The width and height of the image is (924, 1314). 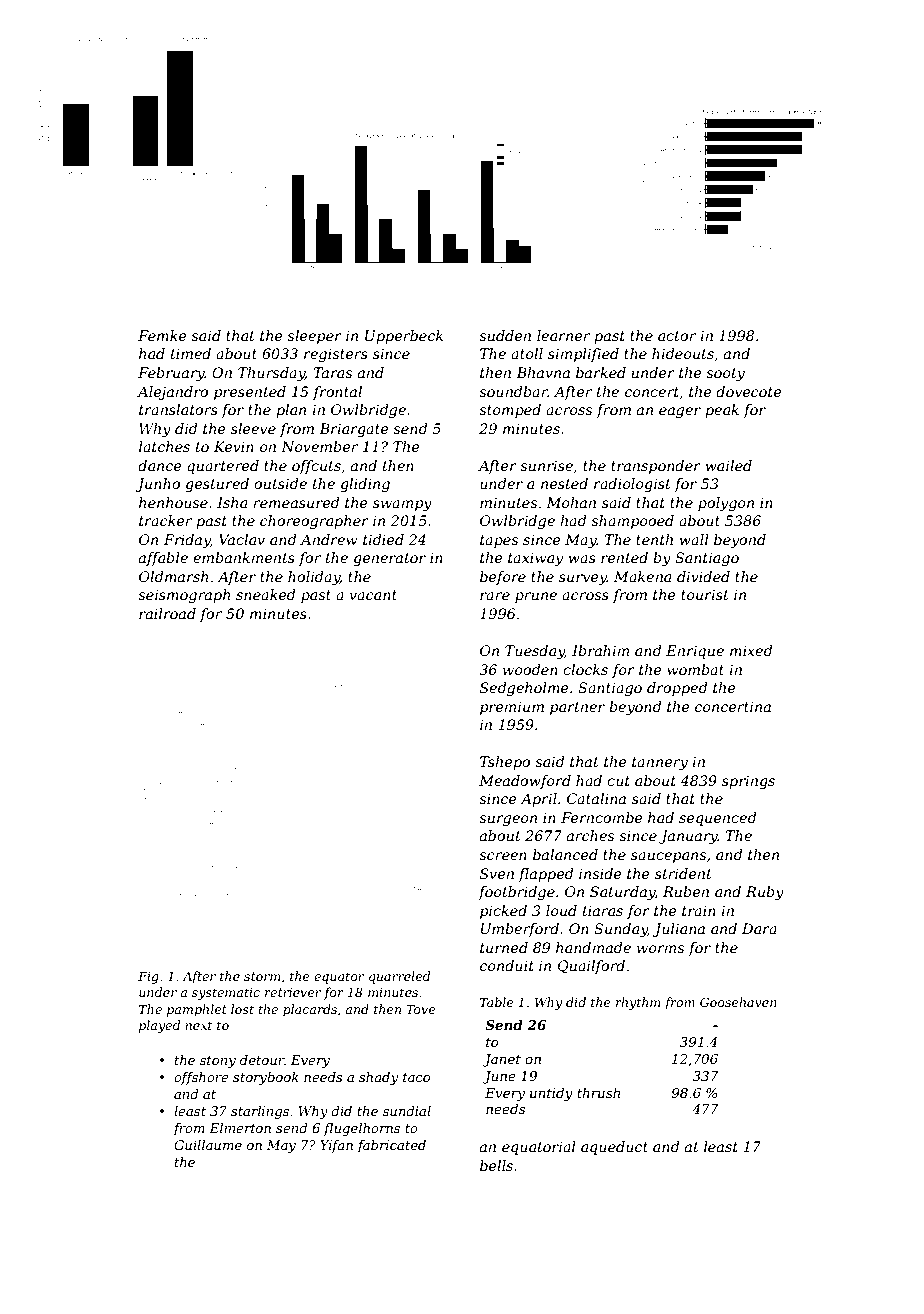 I want to click on sudden, so click(x=505, y=335).
